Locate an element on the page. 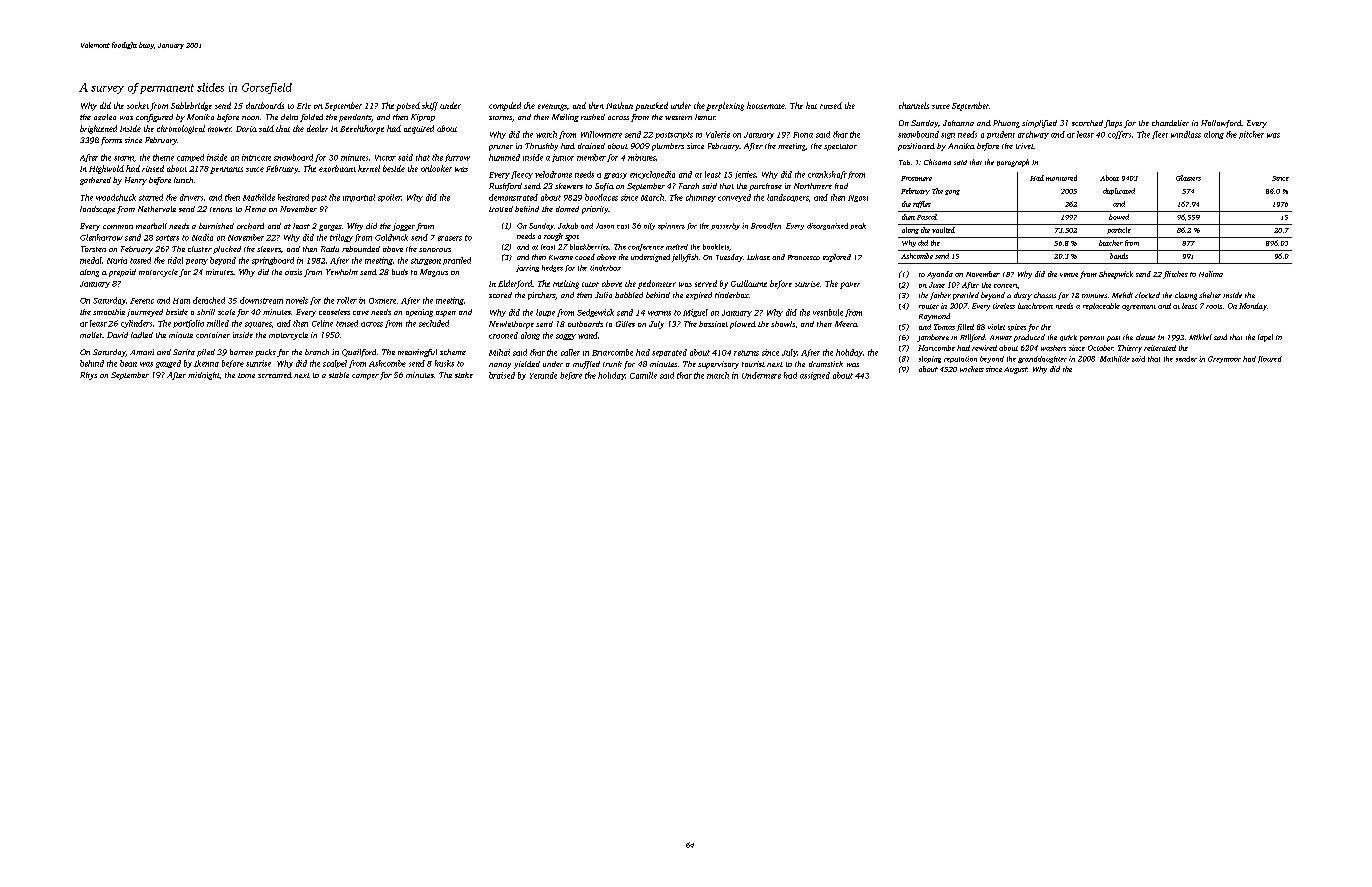 The image size is (1372, 887). Camille is located at coordinates (643, 375).
